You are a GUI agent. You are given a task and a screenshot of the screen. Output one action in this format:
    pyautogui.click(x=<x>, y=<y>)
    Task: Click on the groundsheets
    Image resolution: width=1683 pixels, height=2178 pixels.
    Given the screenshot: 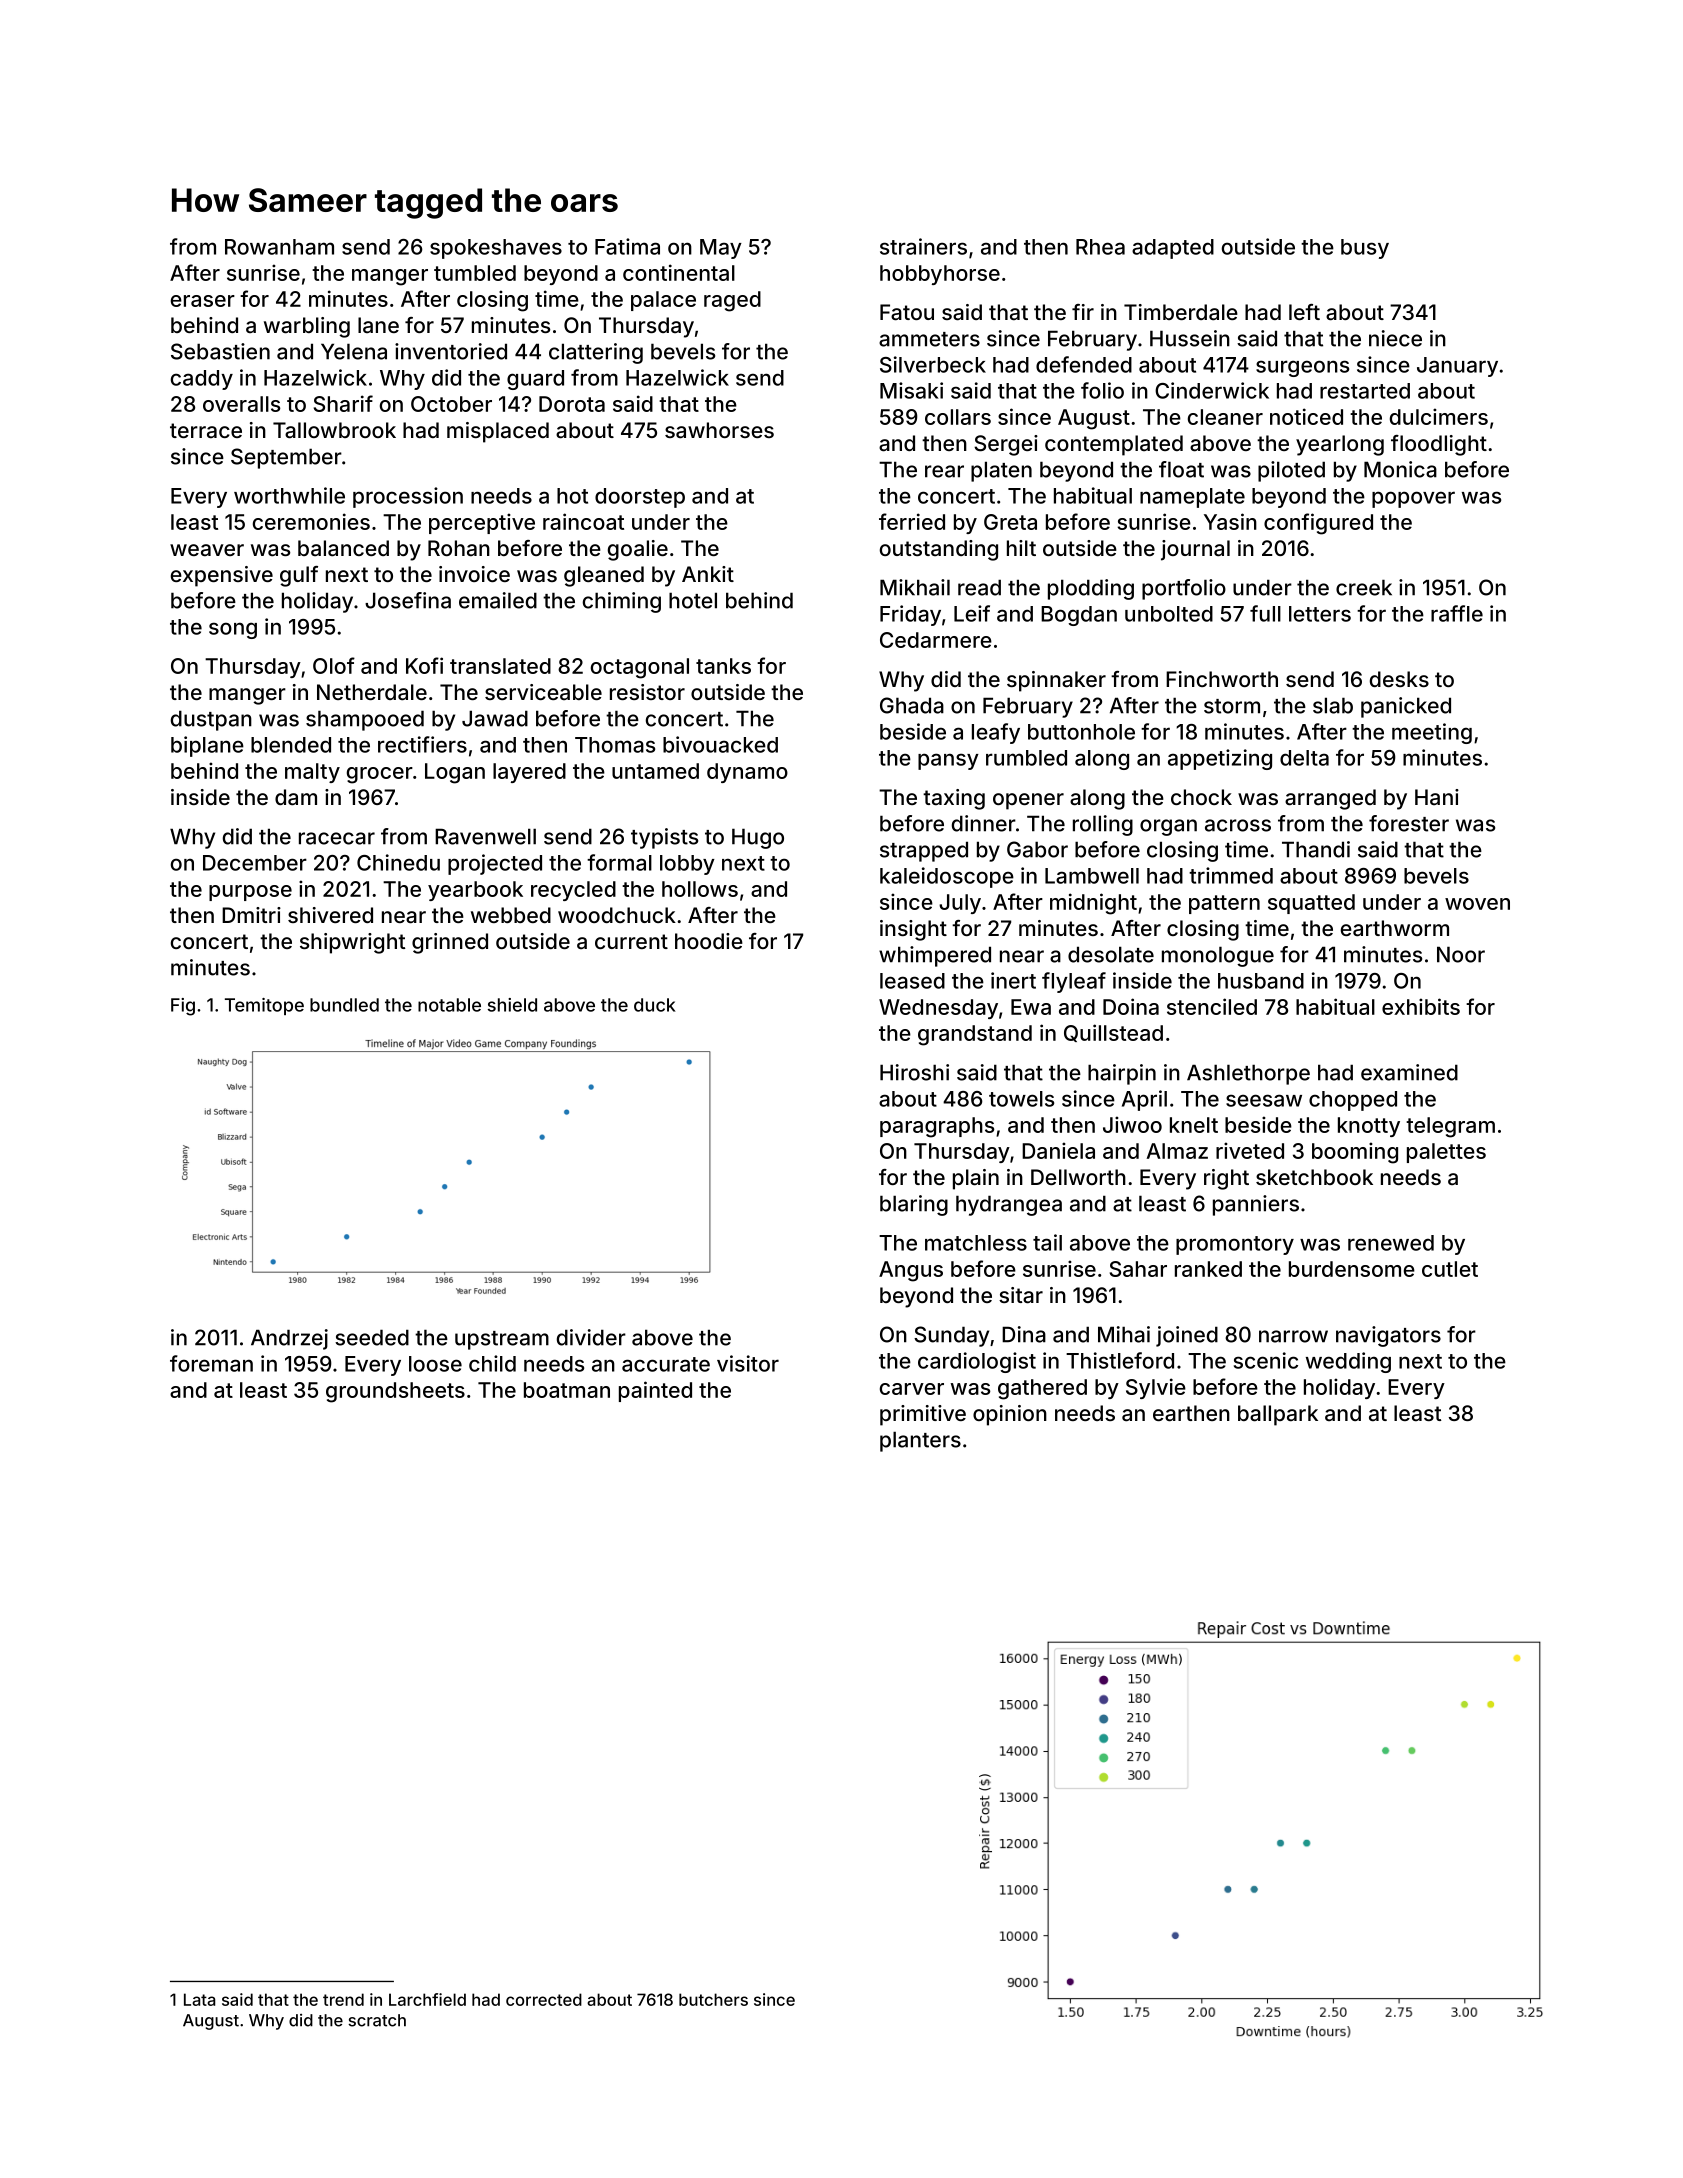 What is the action you would take?
    pyautogui.click(x=395, y=1392)
